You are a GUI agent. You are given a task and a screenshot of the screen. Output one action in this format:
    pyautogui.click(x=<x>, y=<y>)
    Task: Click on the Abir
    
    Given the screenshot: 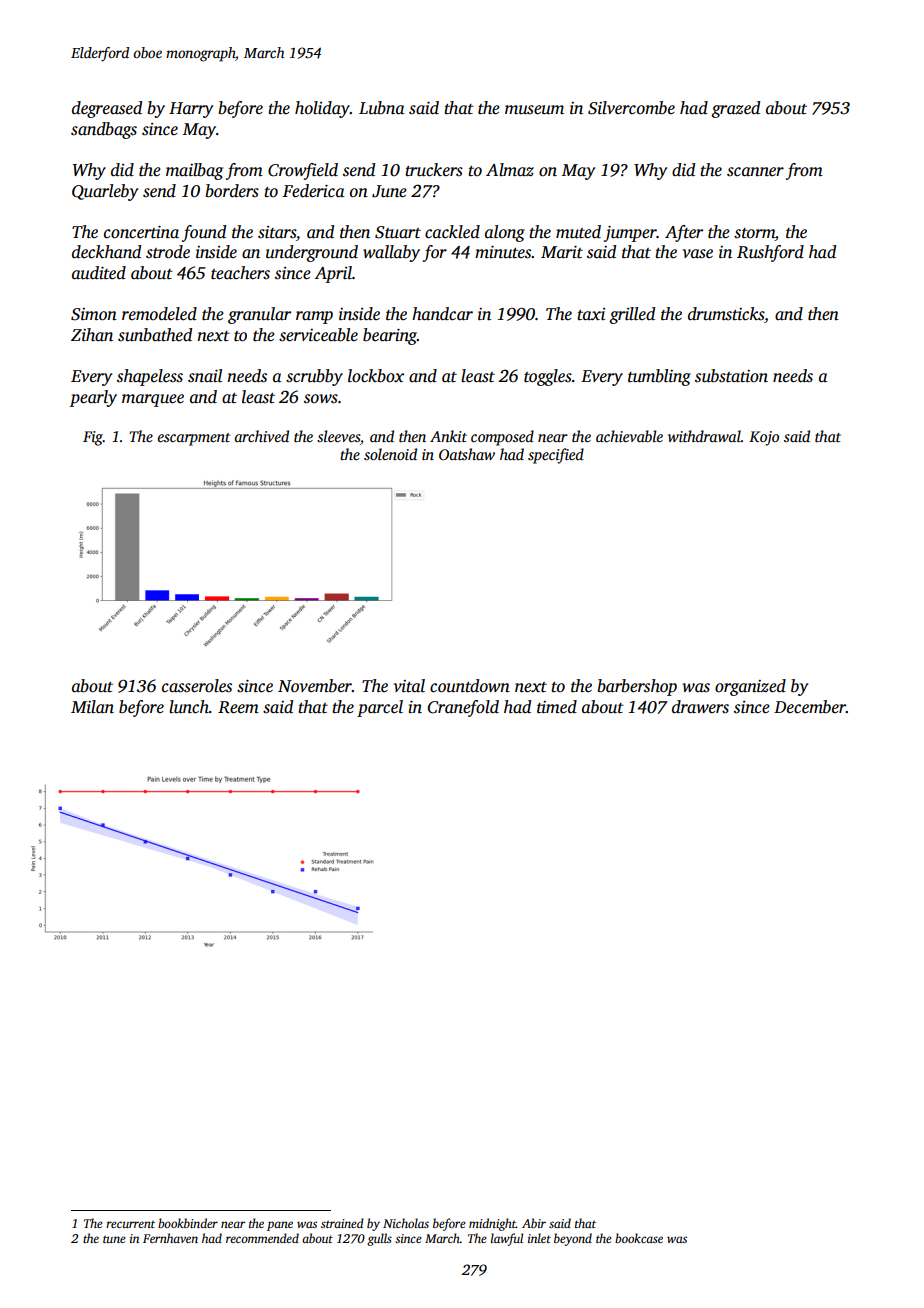 What is the action you would take?
    pyautogui.click(x=534, y=1223)
